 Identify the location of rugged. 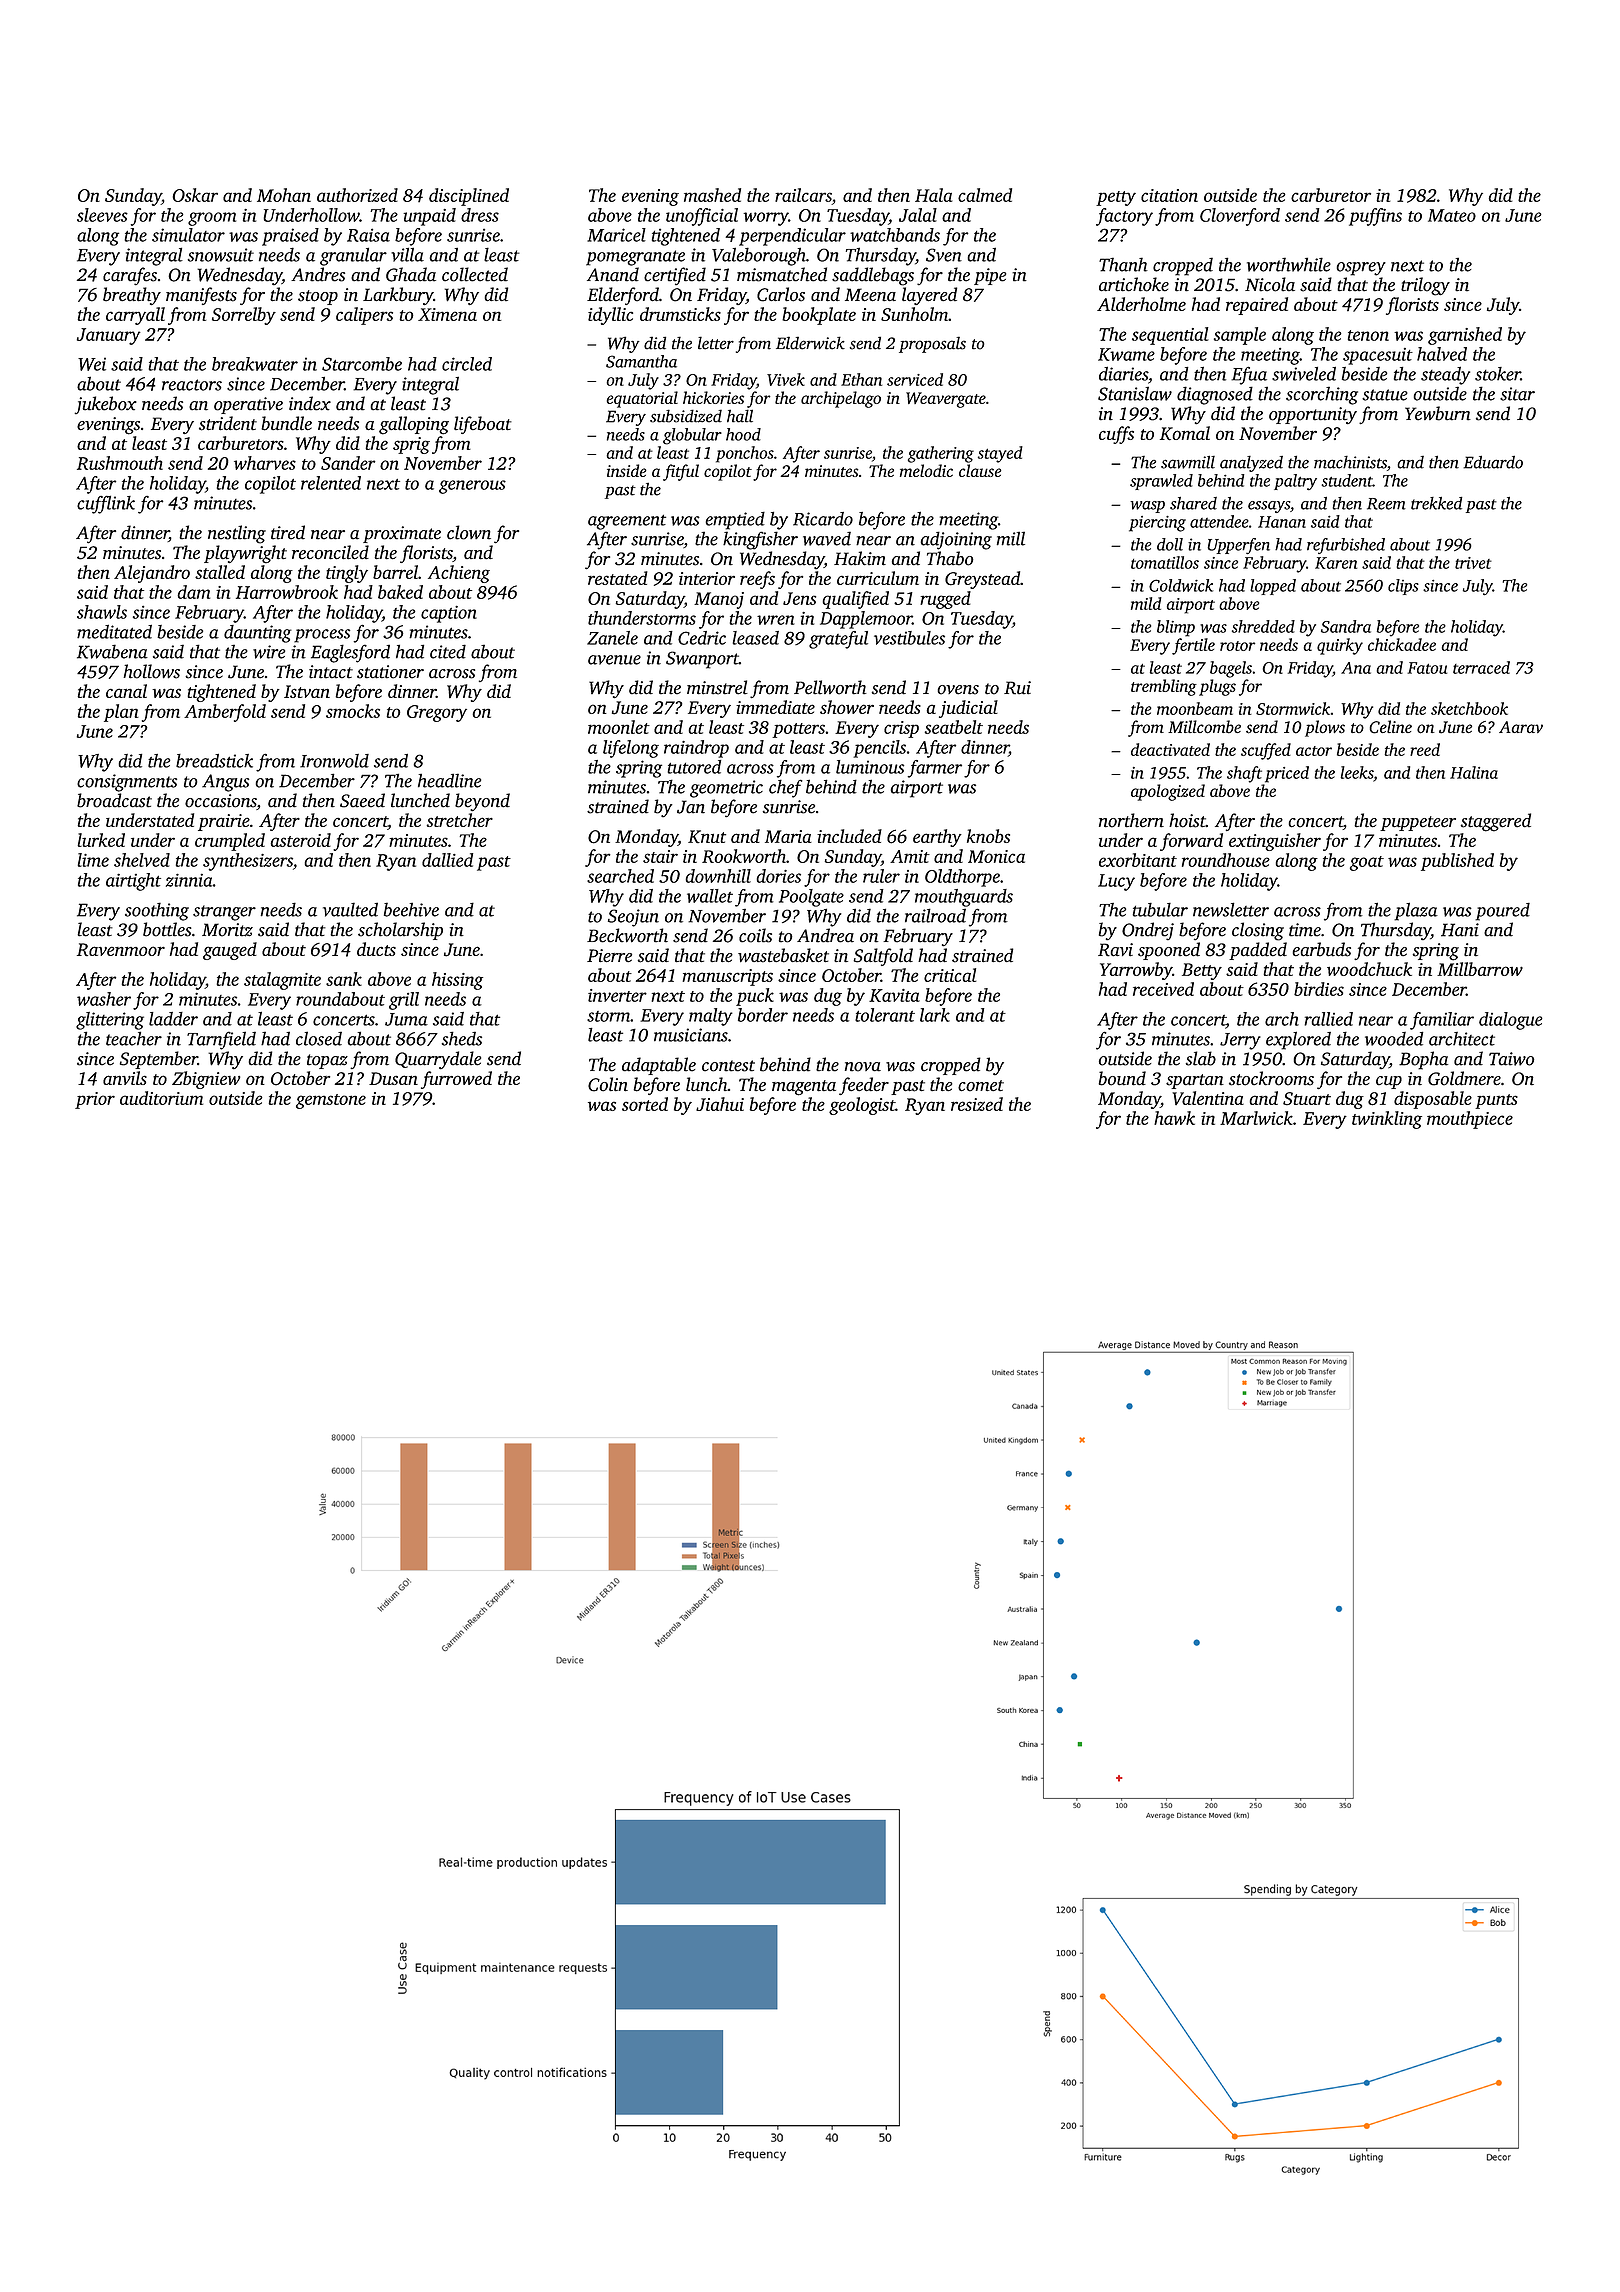
(945, 600).
